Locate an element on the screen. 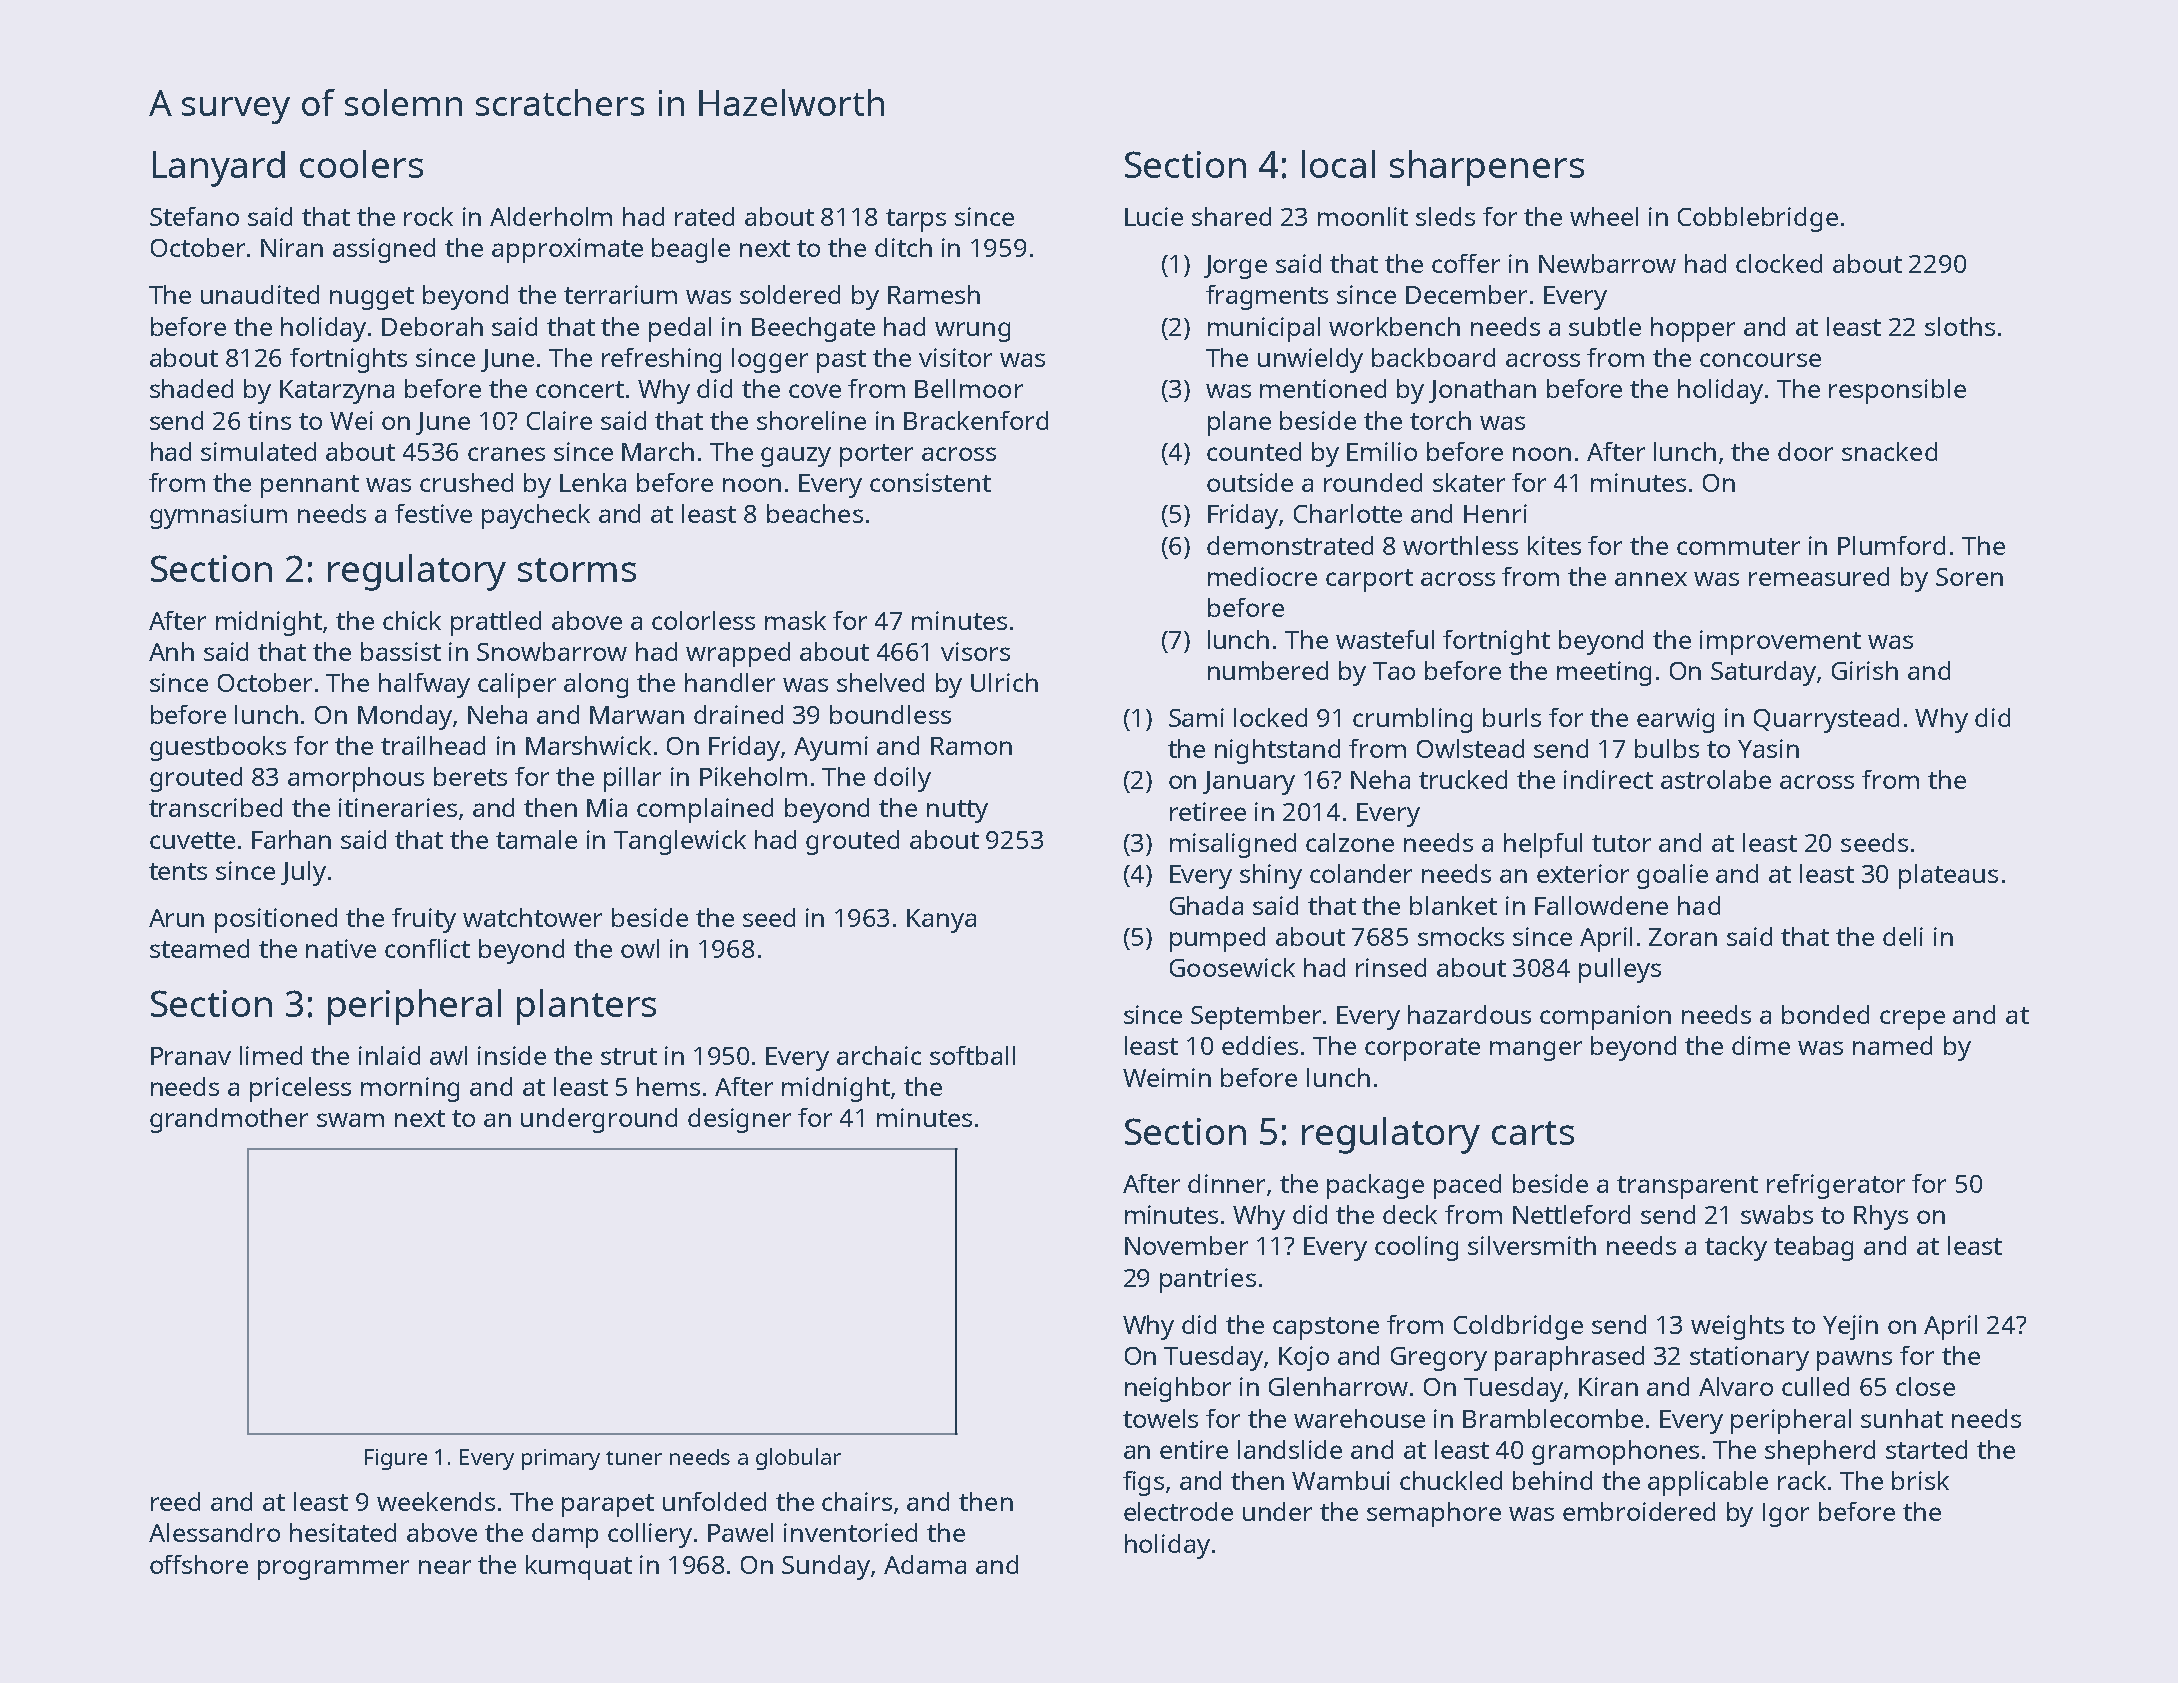 The image size is (2178, 1683). plateaus is located at coordinates (1948, 876).
